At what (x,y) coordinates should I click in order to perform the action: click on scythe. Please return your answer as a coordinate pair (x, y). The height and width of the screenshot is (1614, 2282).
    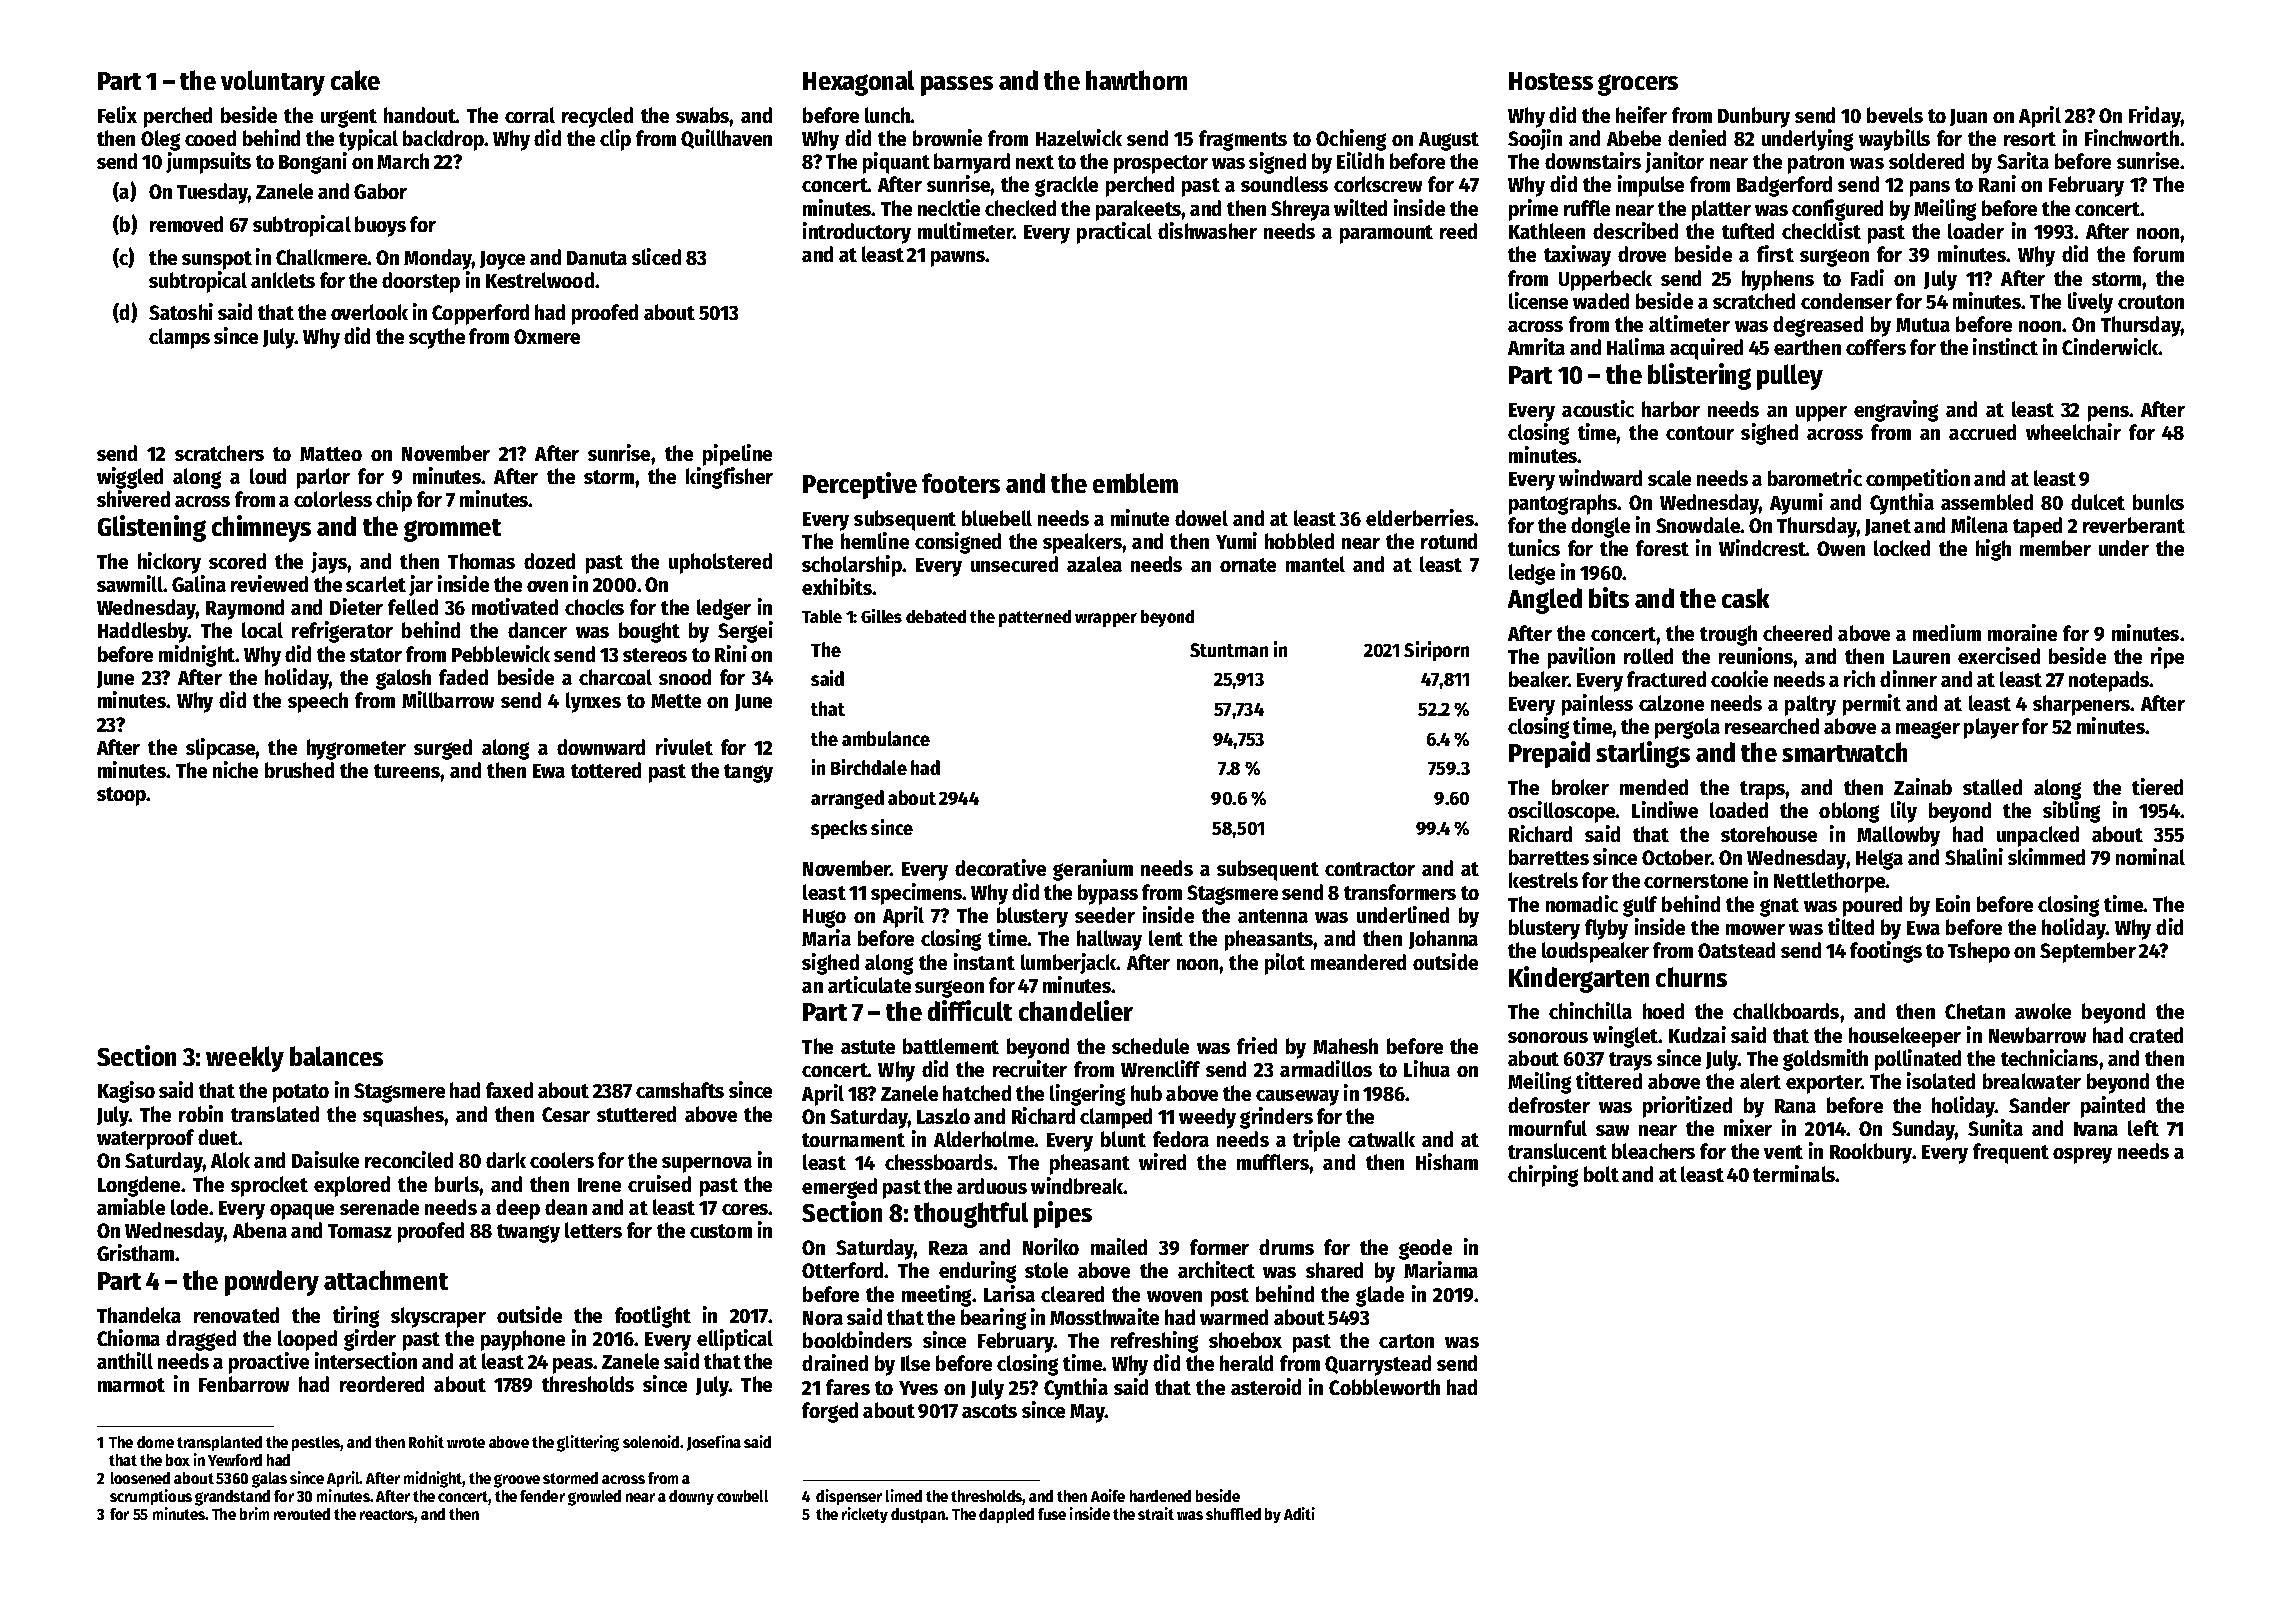
    Looking at the image, I should click on (437, 338).
